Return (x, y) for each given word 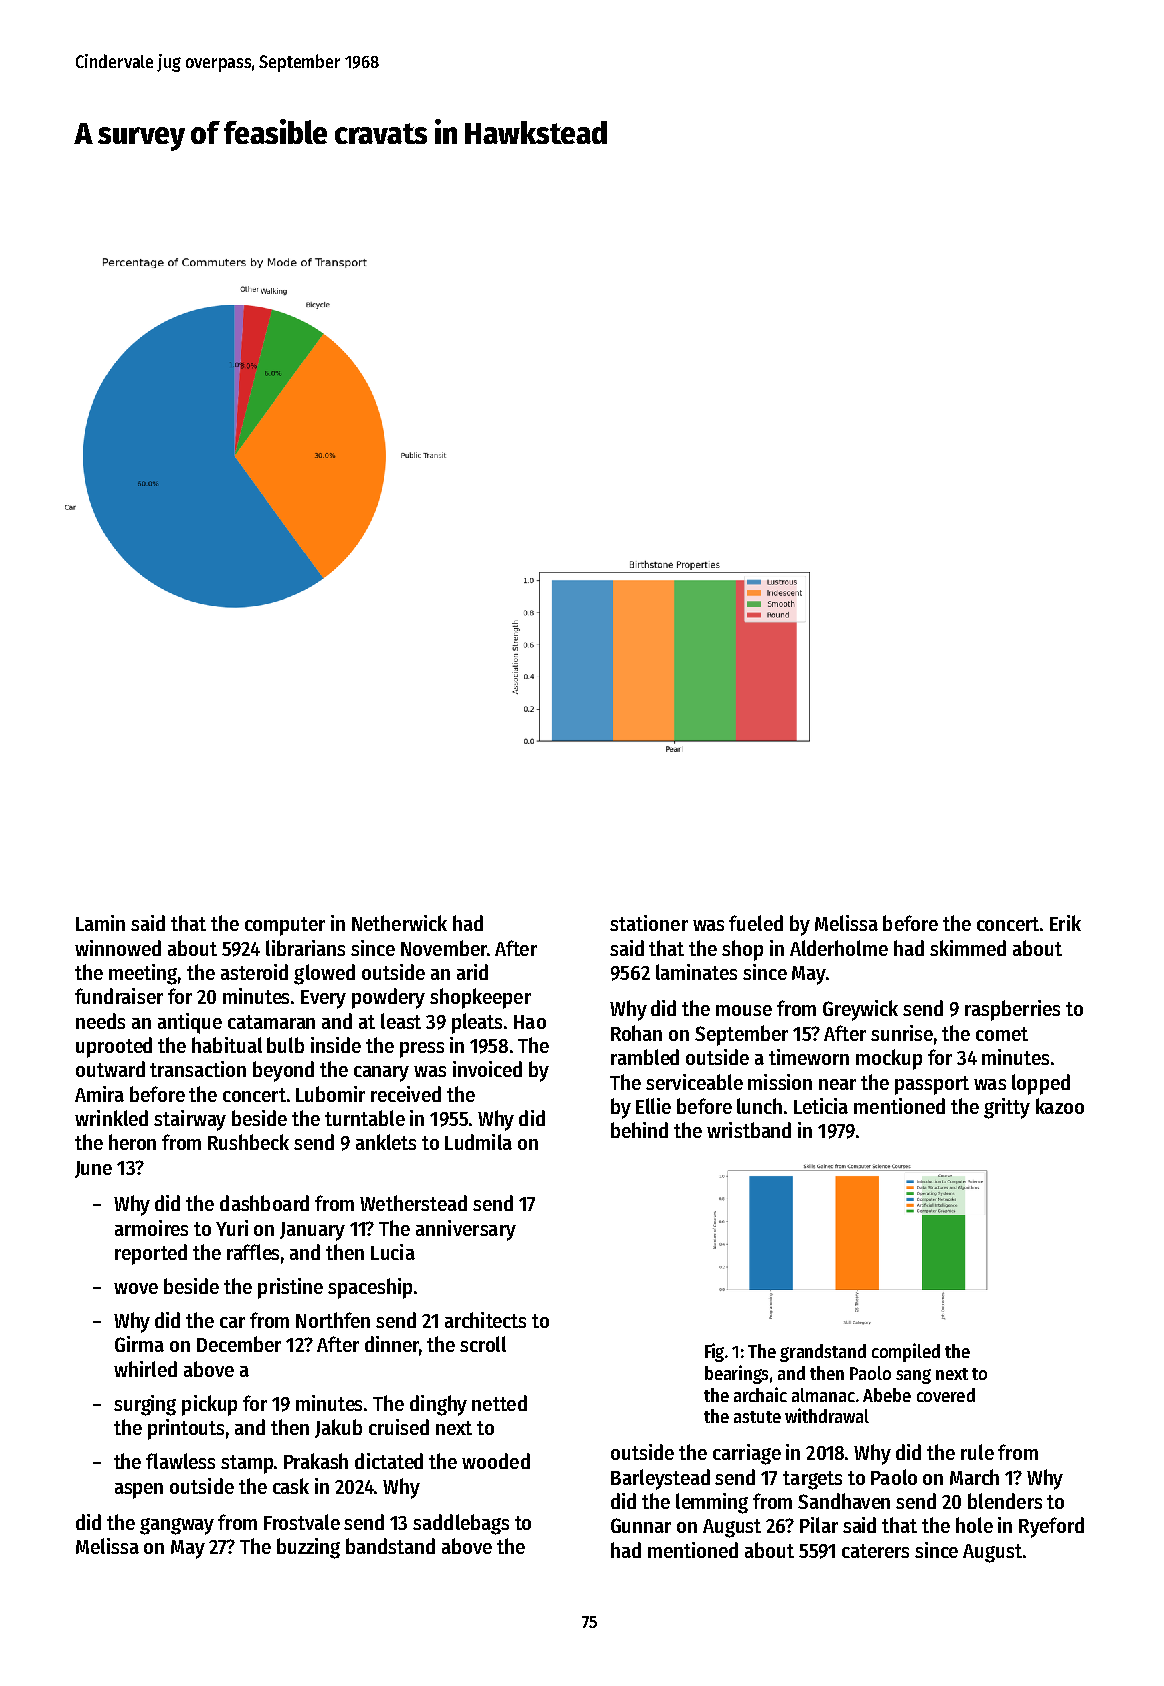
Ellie (653, 1106)
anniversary (466, 1230)
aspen (139, 1491)
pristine (290, 1288)
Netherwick (399, 923)
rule (977, 1452)
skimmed (968, 948)
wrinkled (111, 1118)
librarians (305, 948)
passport (932, 1085)
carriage (747, 1454)
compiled (906, 1352)
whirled (145, 1369)
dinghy (438, 1405)
